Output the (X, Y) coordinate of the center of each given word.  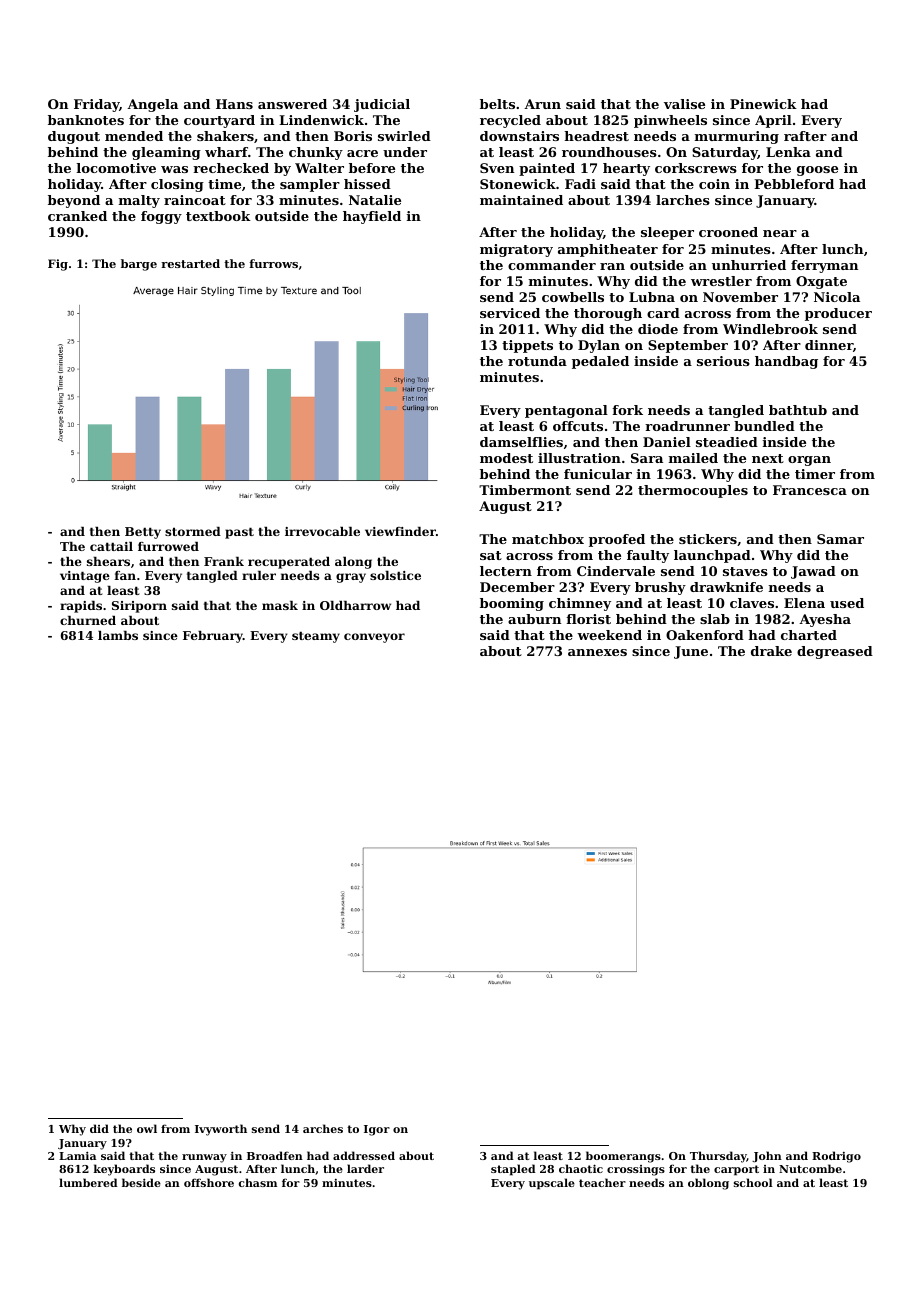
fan (125, 575)
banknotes (86, 120)
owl (147, 1128)
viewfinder (400, 531)
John (767, 1156)
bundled (764, 426)
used (847, 603)
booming (512, 604)
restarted (190, 263)
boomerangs (623, 1157)
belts (497, 104)
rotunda (537, 361)
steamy (316, 637)
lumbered (88, 1182)
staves (745, 571)
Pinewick (763, 104)
